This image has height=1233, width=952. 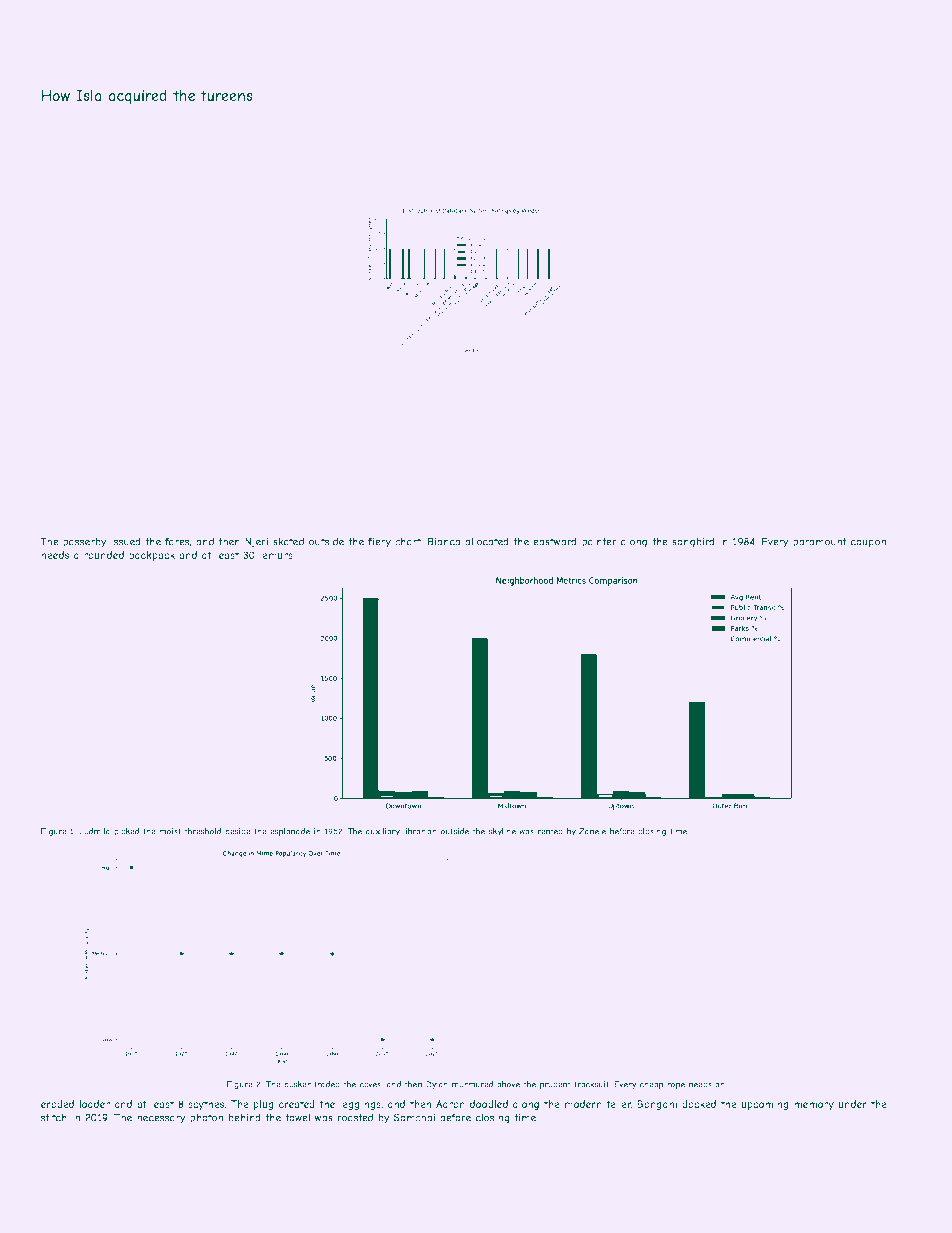 What do you see at coordinates (290, 832) in the image?
I see `esplanade` at bounding box center [290, 832].
